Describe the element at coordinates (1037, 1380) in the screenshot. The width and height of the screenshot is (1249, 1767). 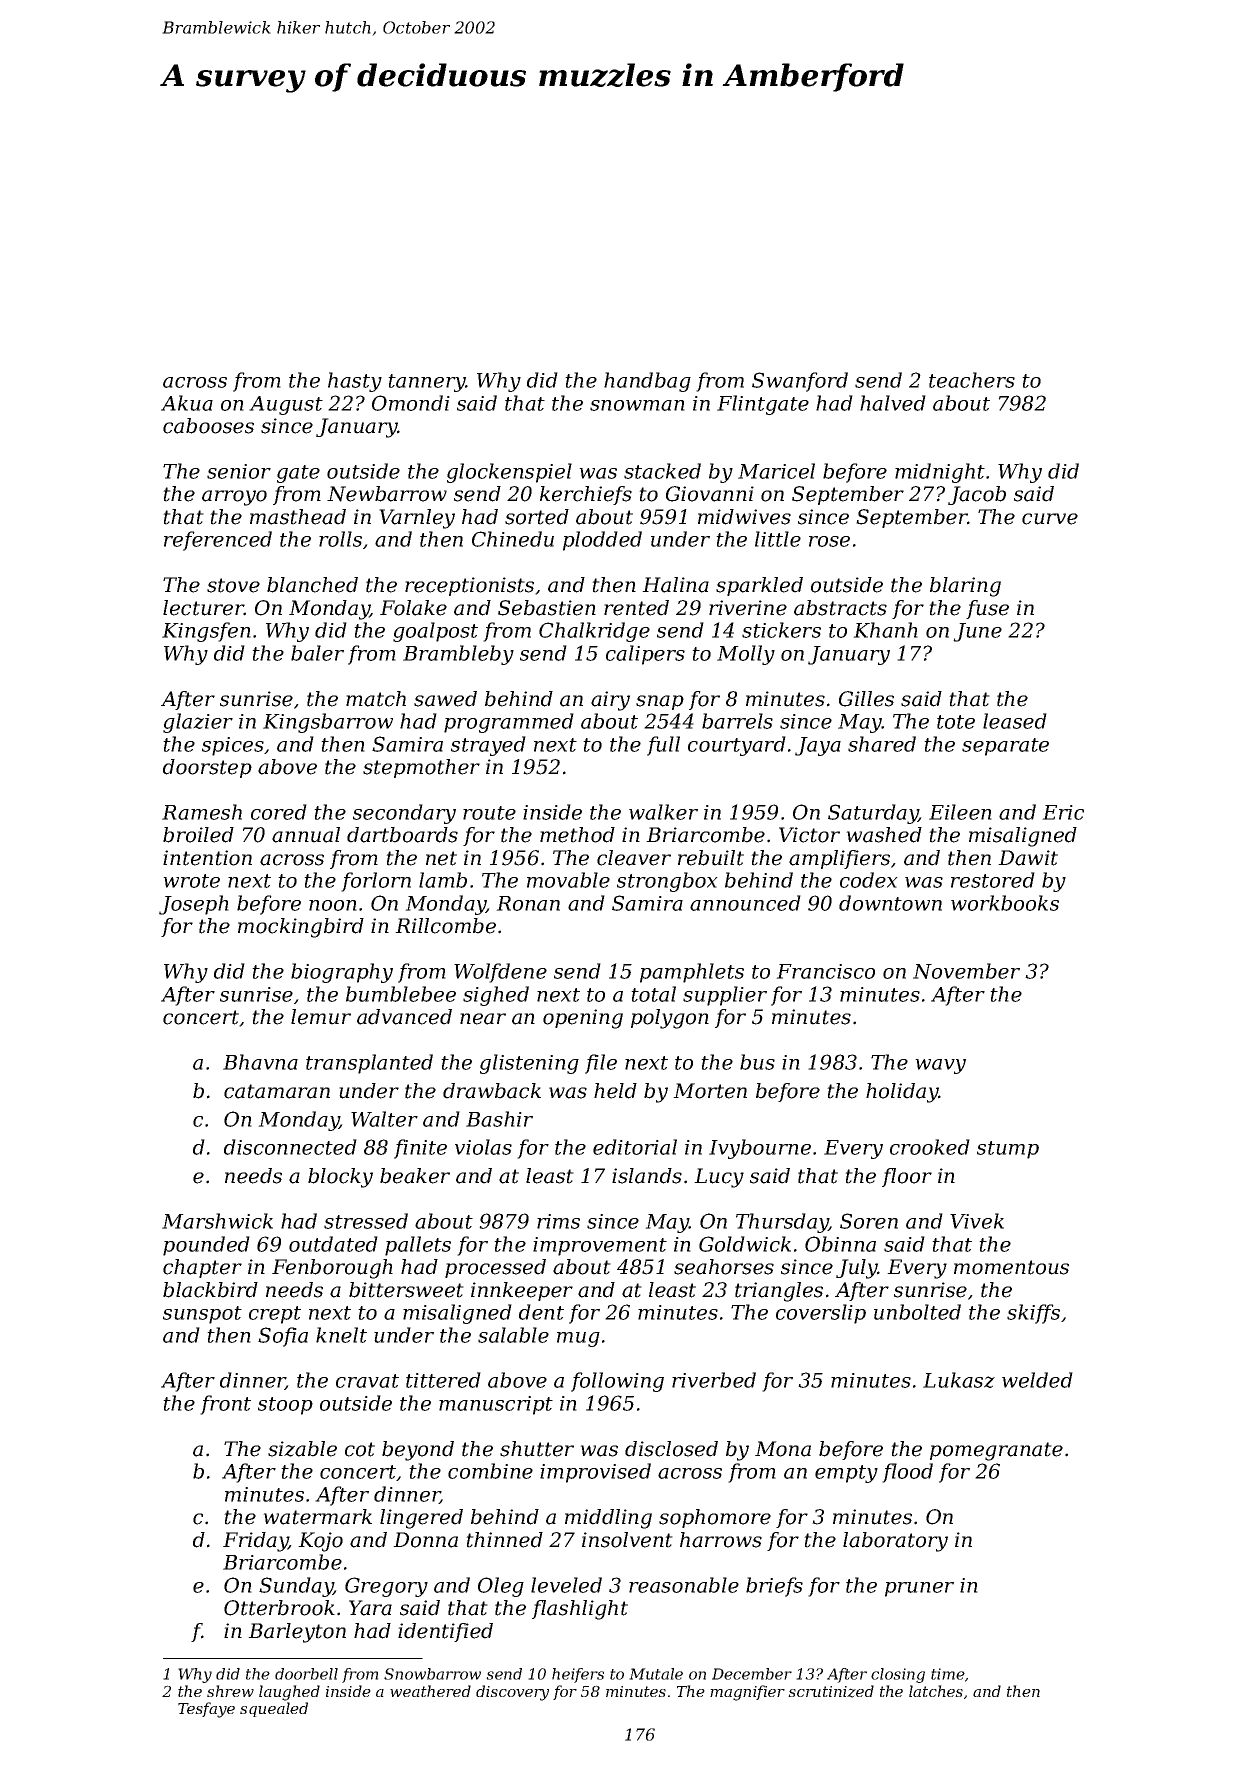
I see `welded` at that location.
